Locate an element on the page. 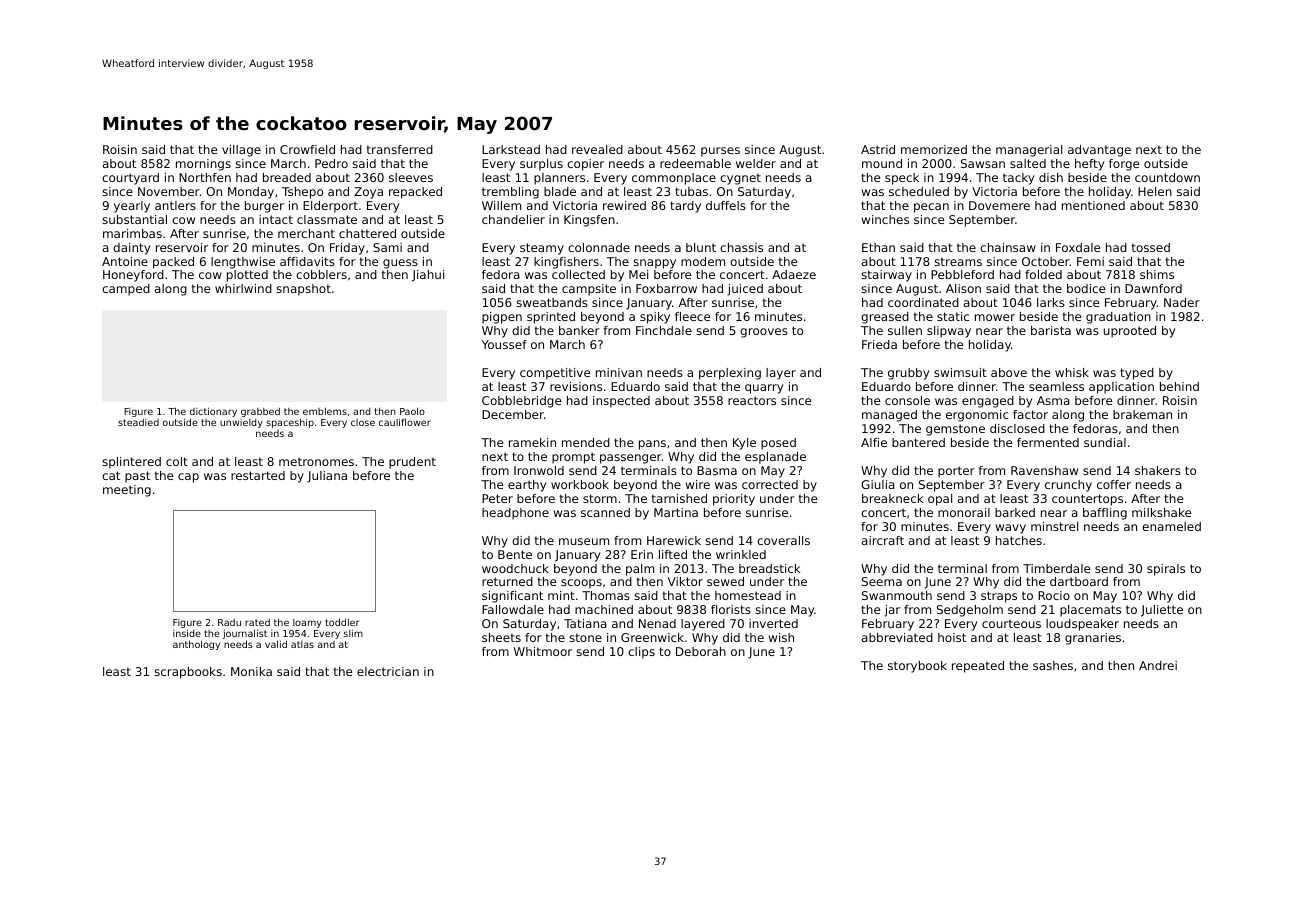  Juliana is located at coordinates (327, 477).
